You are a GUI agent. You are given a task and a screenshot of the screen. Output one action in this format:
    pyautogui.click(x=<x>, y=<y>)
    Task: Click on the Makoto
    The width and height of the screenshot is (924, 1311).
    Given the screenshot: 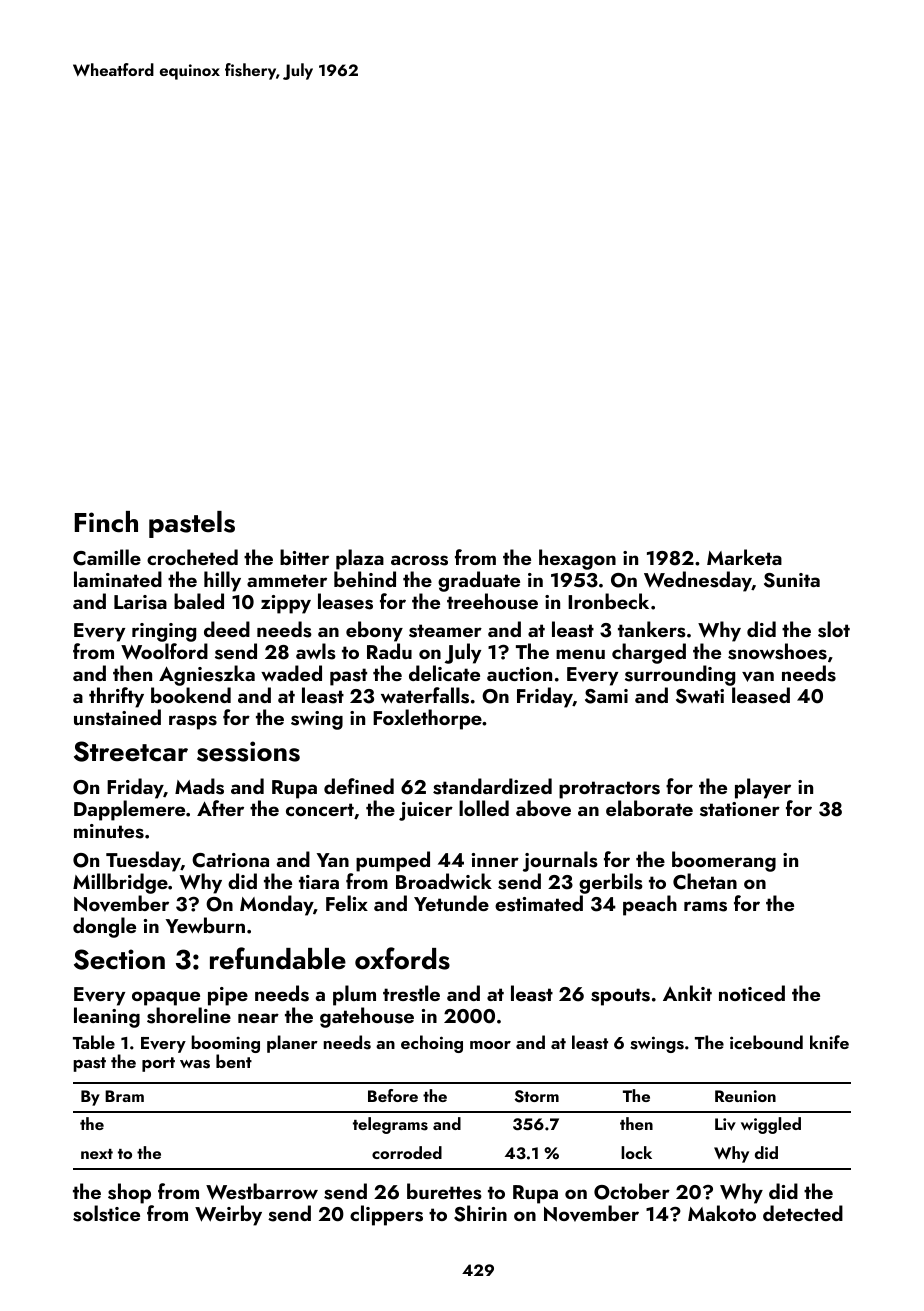 What is the action you would take?
    pyautogui.click(x=722, y=1213)
